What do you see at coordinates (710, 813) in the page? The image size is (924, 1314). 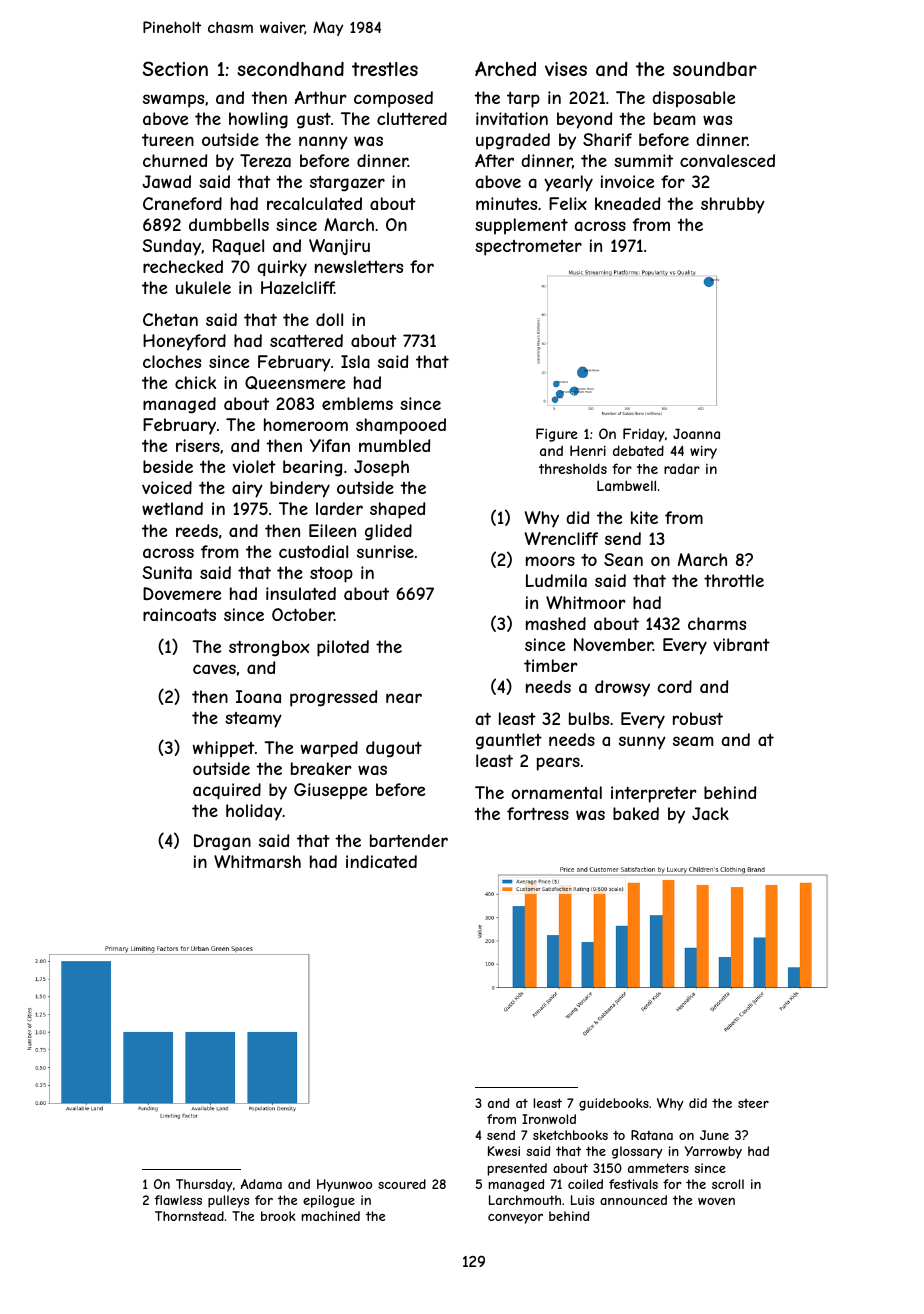 I see `Jack` at bounding box center [710, 813].
